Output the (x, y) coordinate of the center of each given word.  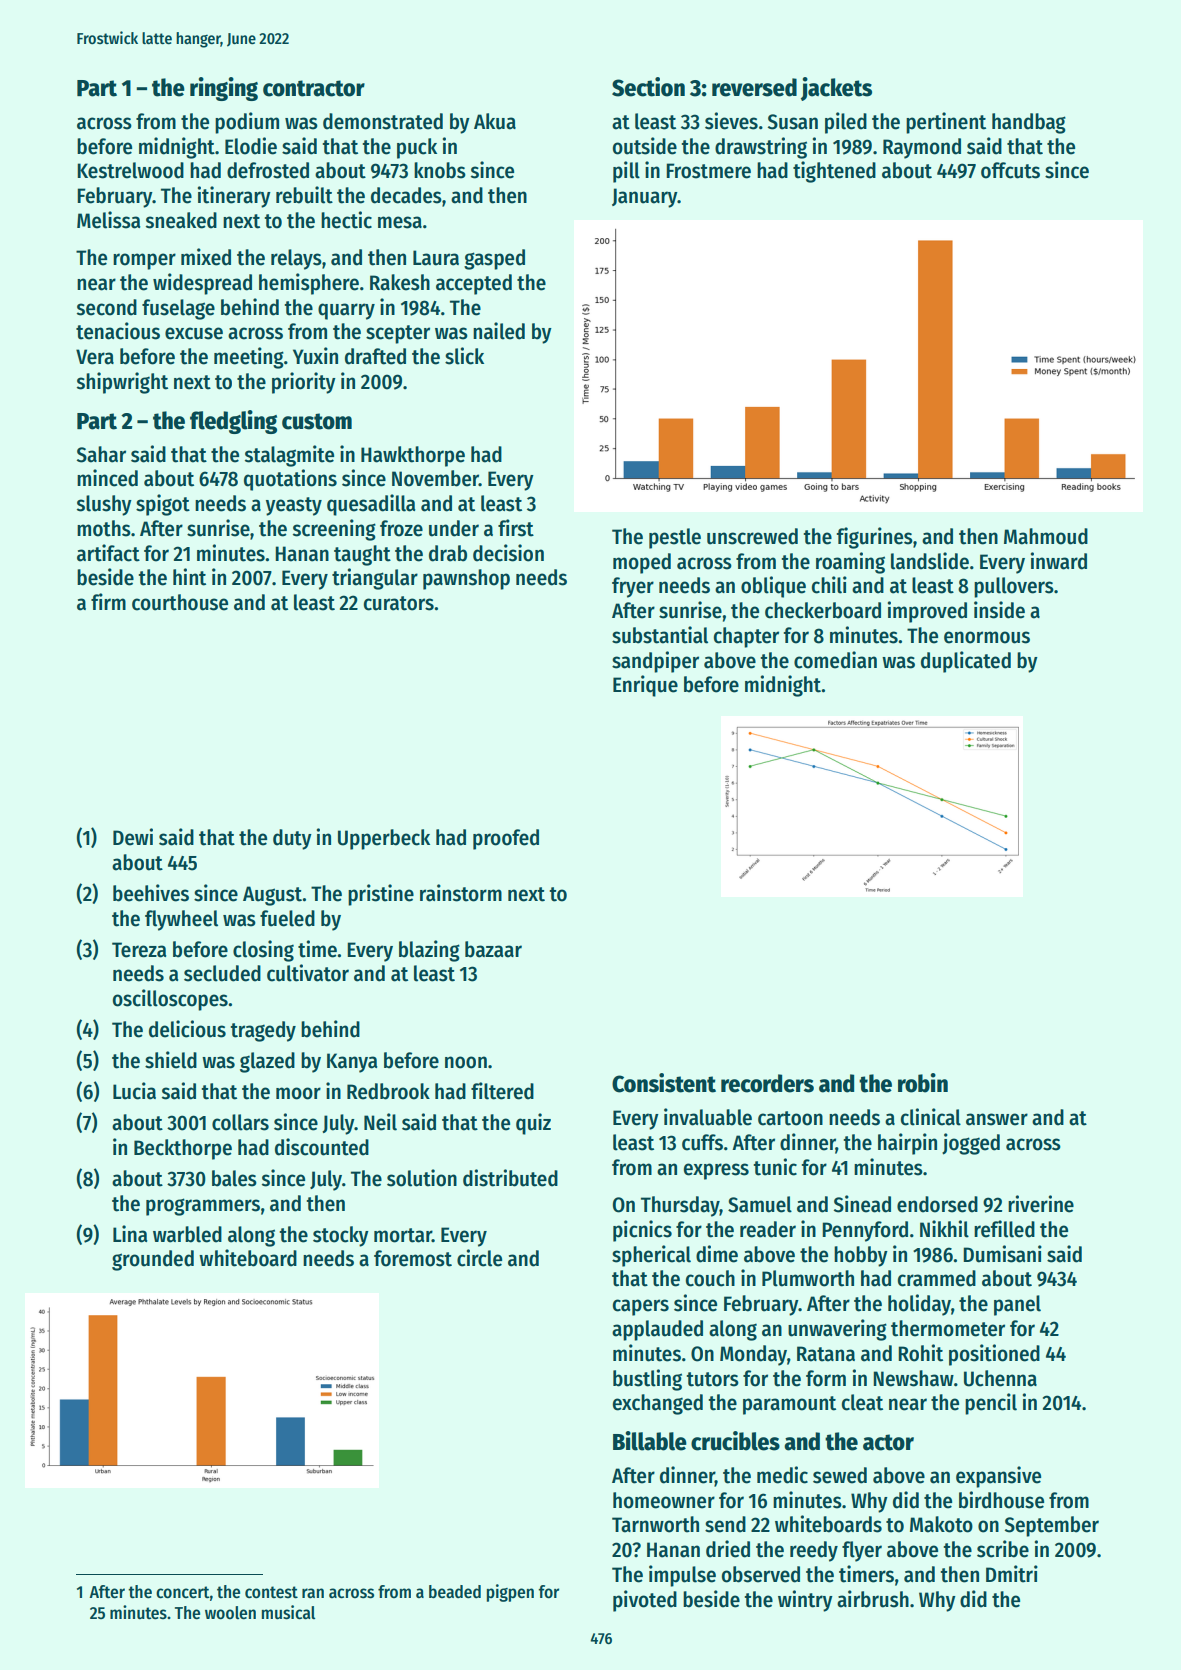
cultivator (308, 973)
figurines (875, 538)
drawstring (761, 148)
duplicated (966, 662)
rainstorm (461, 893)
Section (648, 87)
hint (189, 577)
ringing (224, 89)
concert (183, 1592)
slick (464, 356)
